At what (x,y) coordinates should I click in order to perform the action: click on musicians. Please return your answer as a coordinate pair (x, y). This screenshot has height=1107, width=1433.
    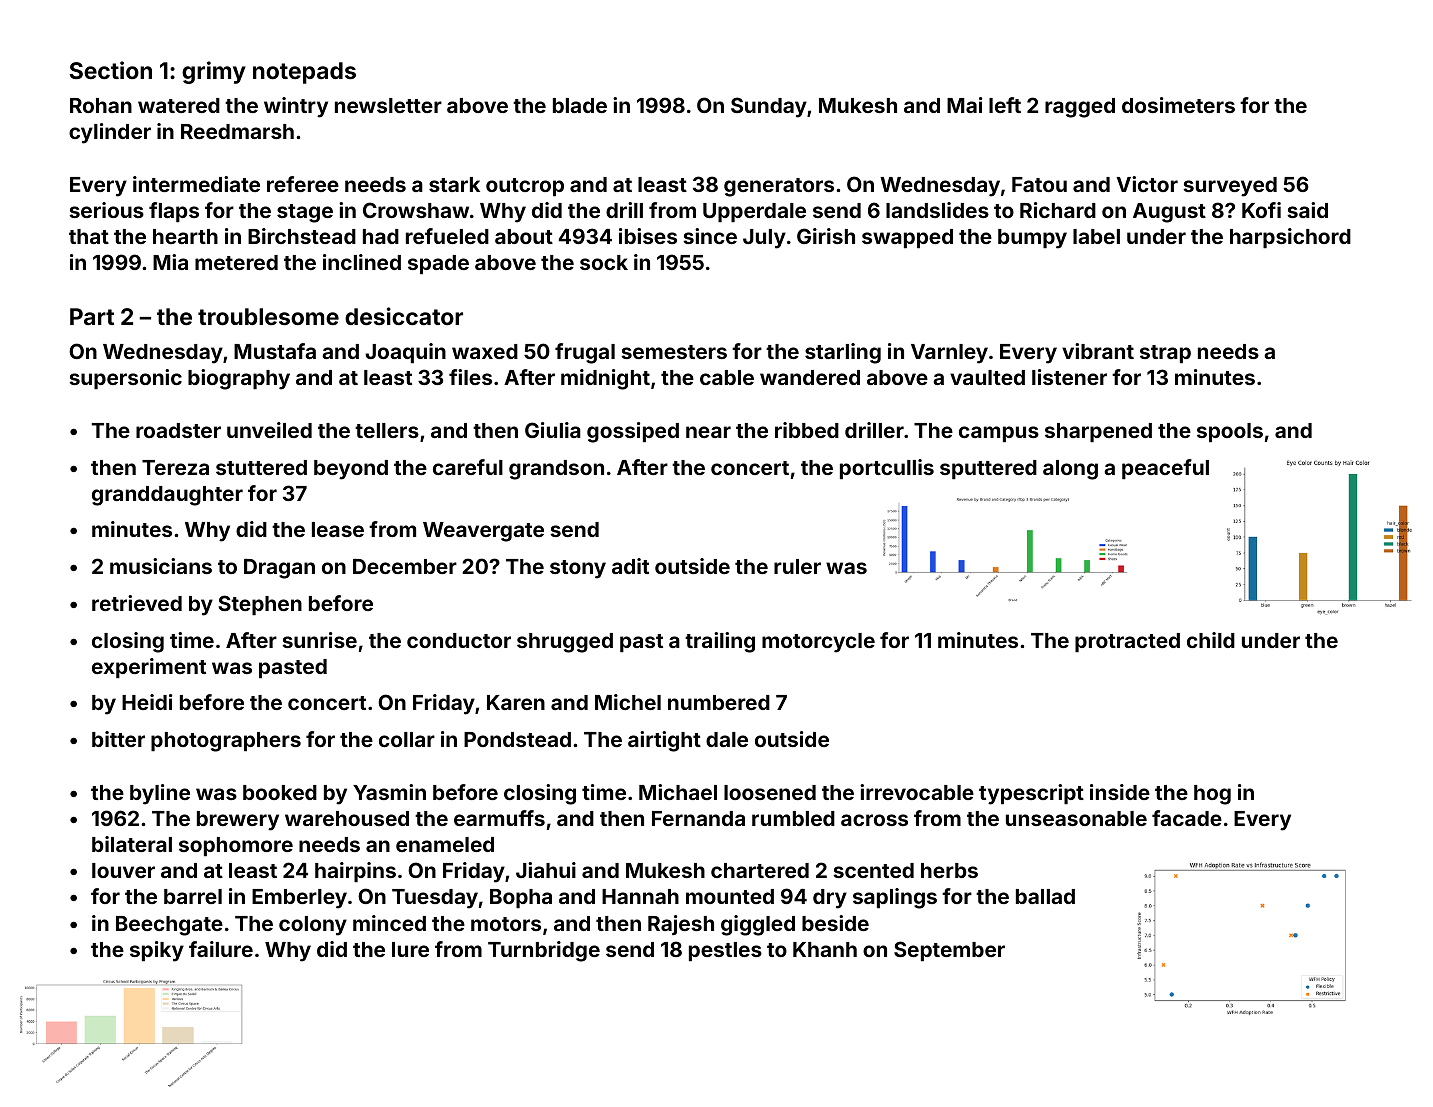
    Looking at the image, I should click on (161, 566).
